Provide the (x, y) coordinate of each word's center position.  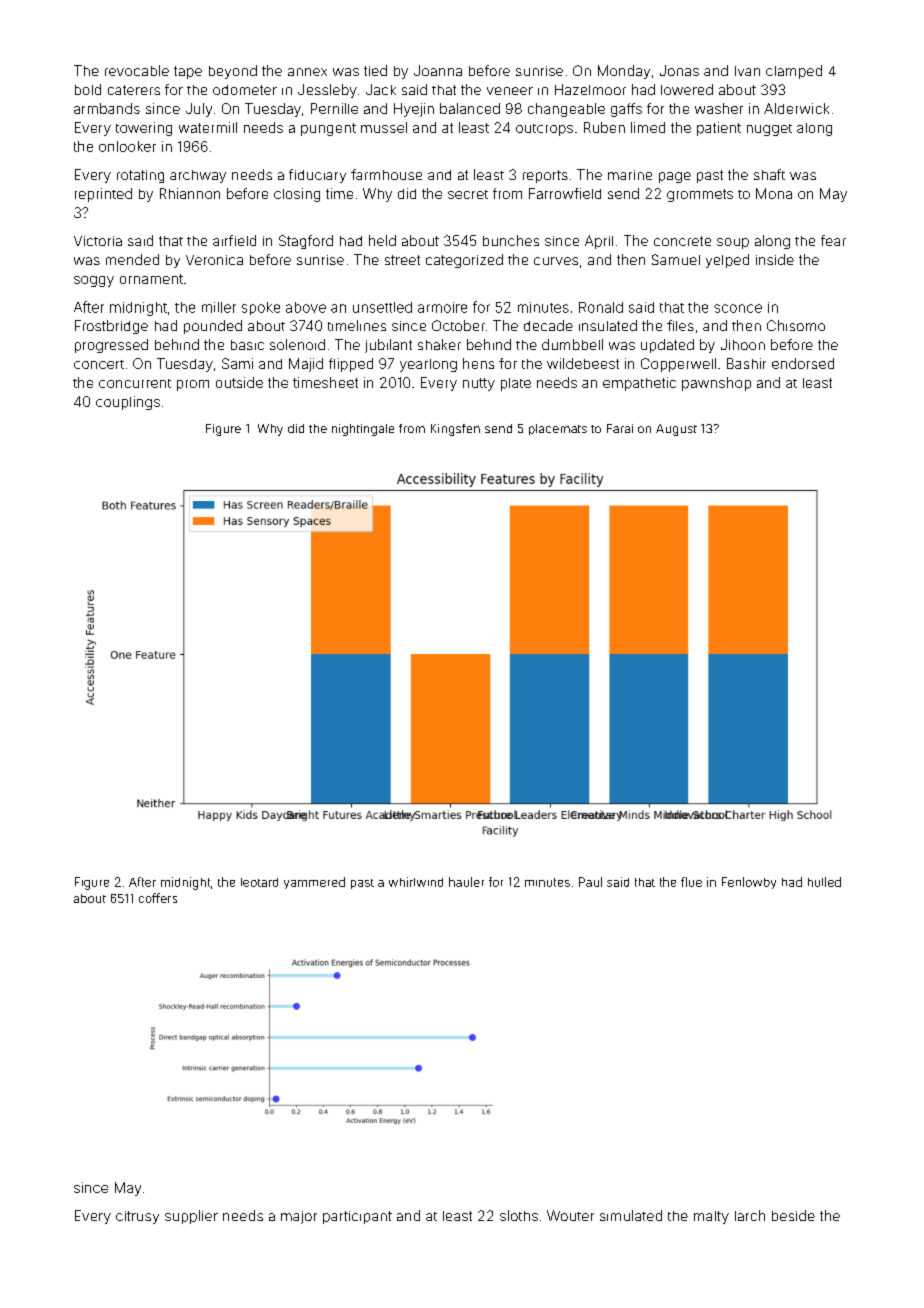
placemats (558, 429)
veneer (510, 91)
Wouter (570, 1215)
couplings (128, 403)
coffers (158, 898)
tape (188, 72)
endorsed (803, 363)
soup (733, 243)
